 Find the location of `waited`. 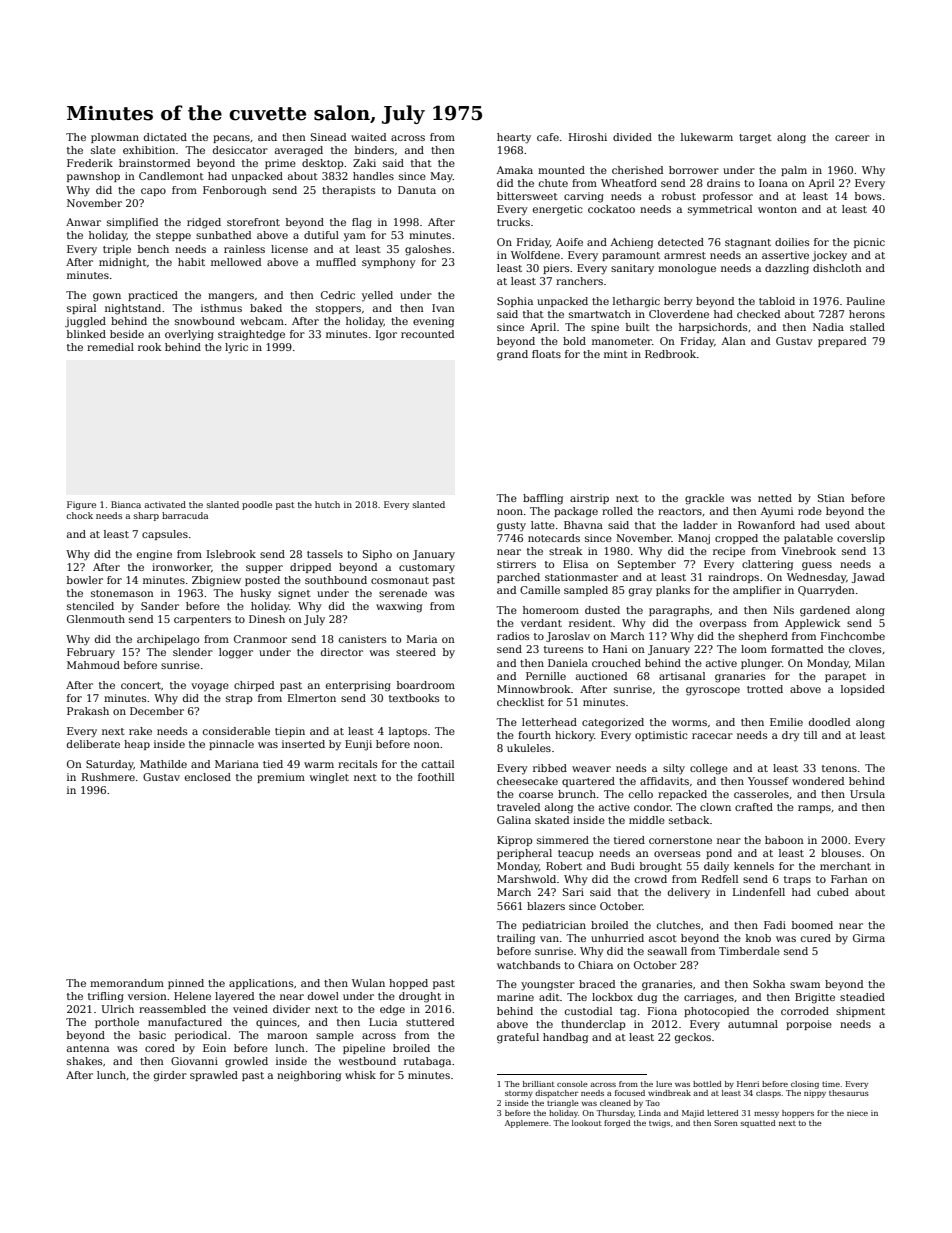

waited is located at coordinates (368, 137).
